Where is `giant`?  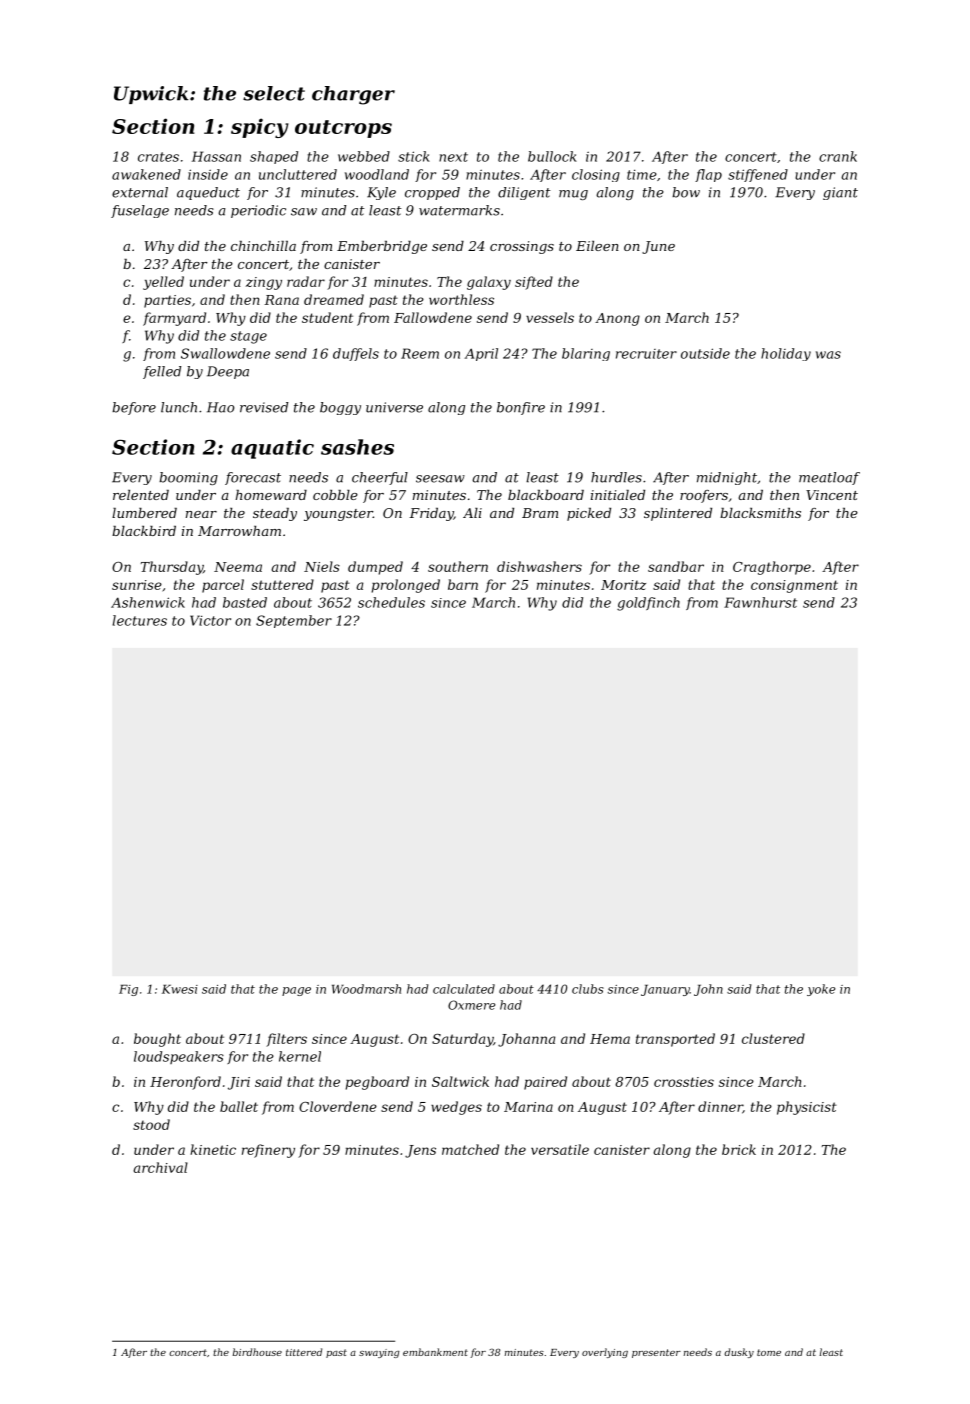 giant is located at coordinates (840, 193).
